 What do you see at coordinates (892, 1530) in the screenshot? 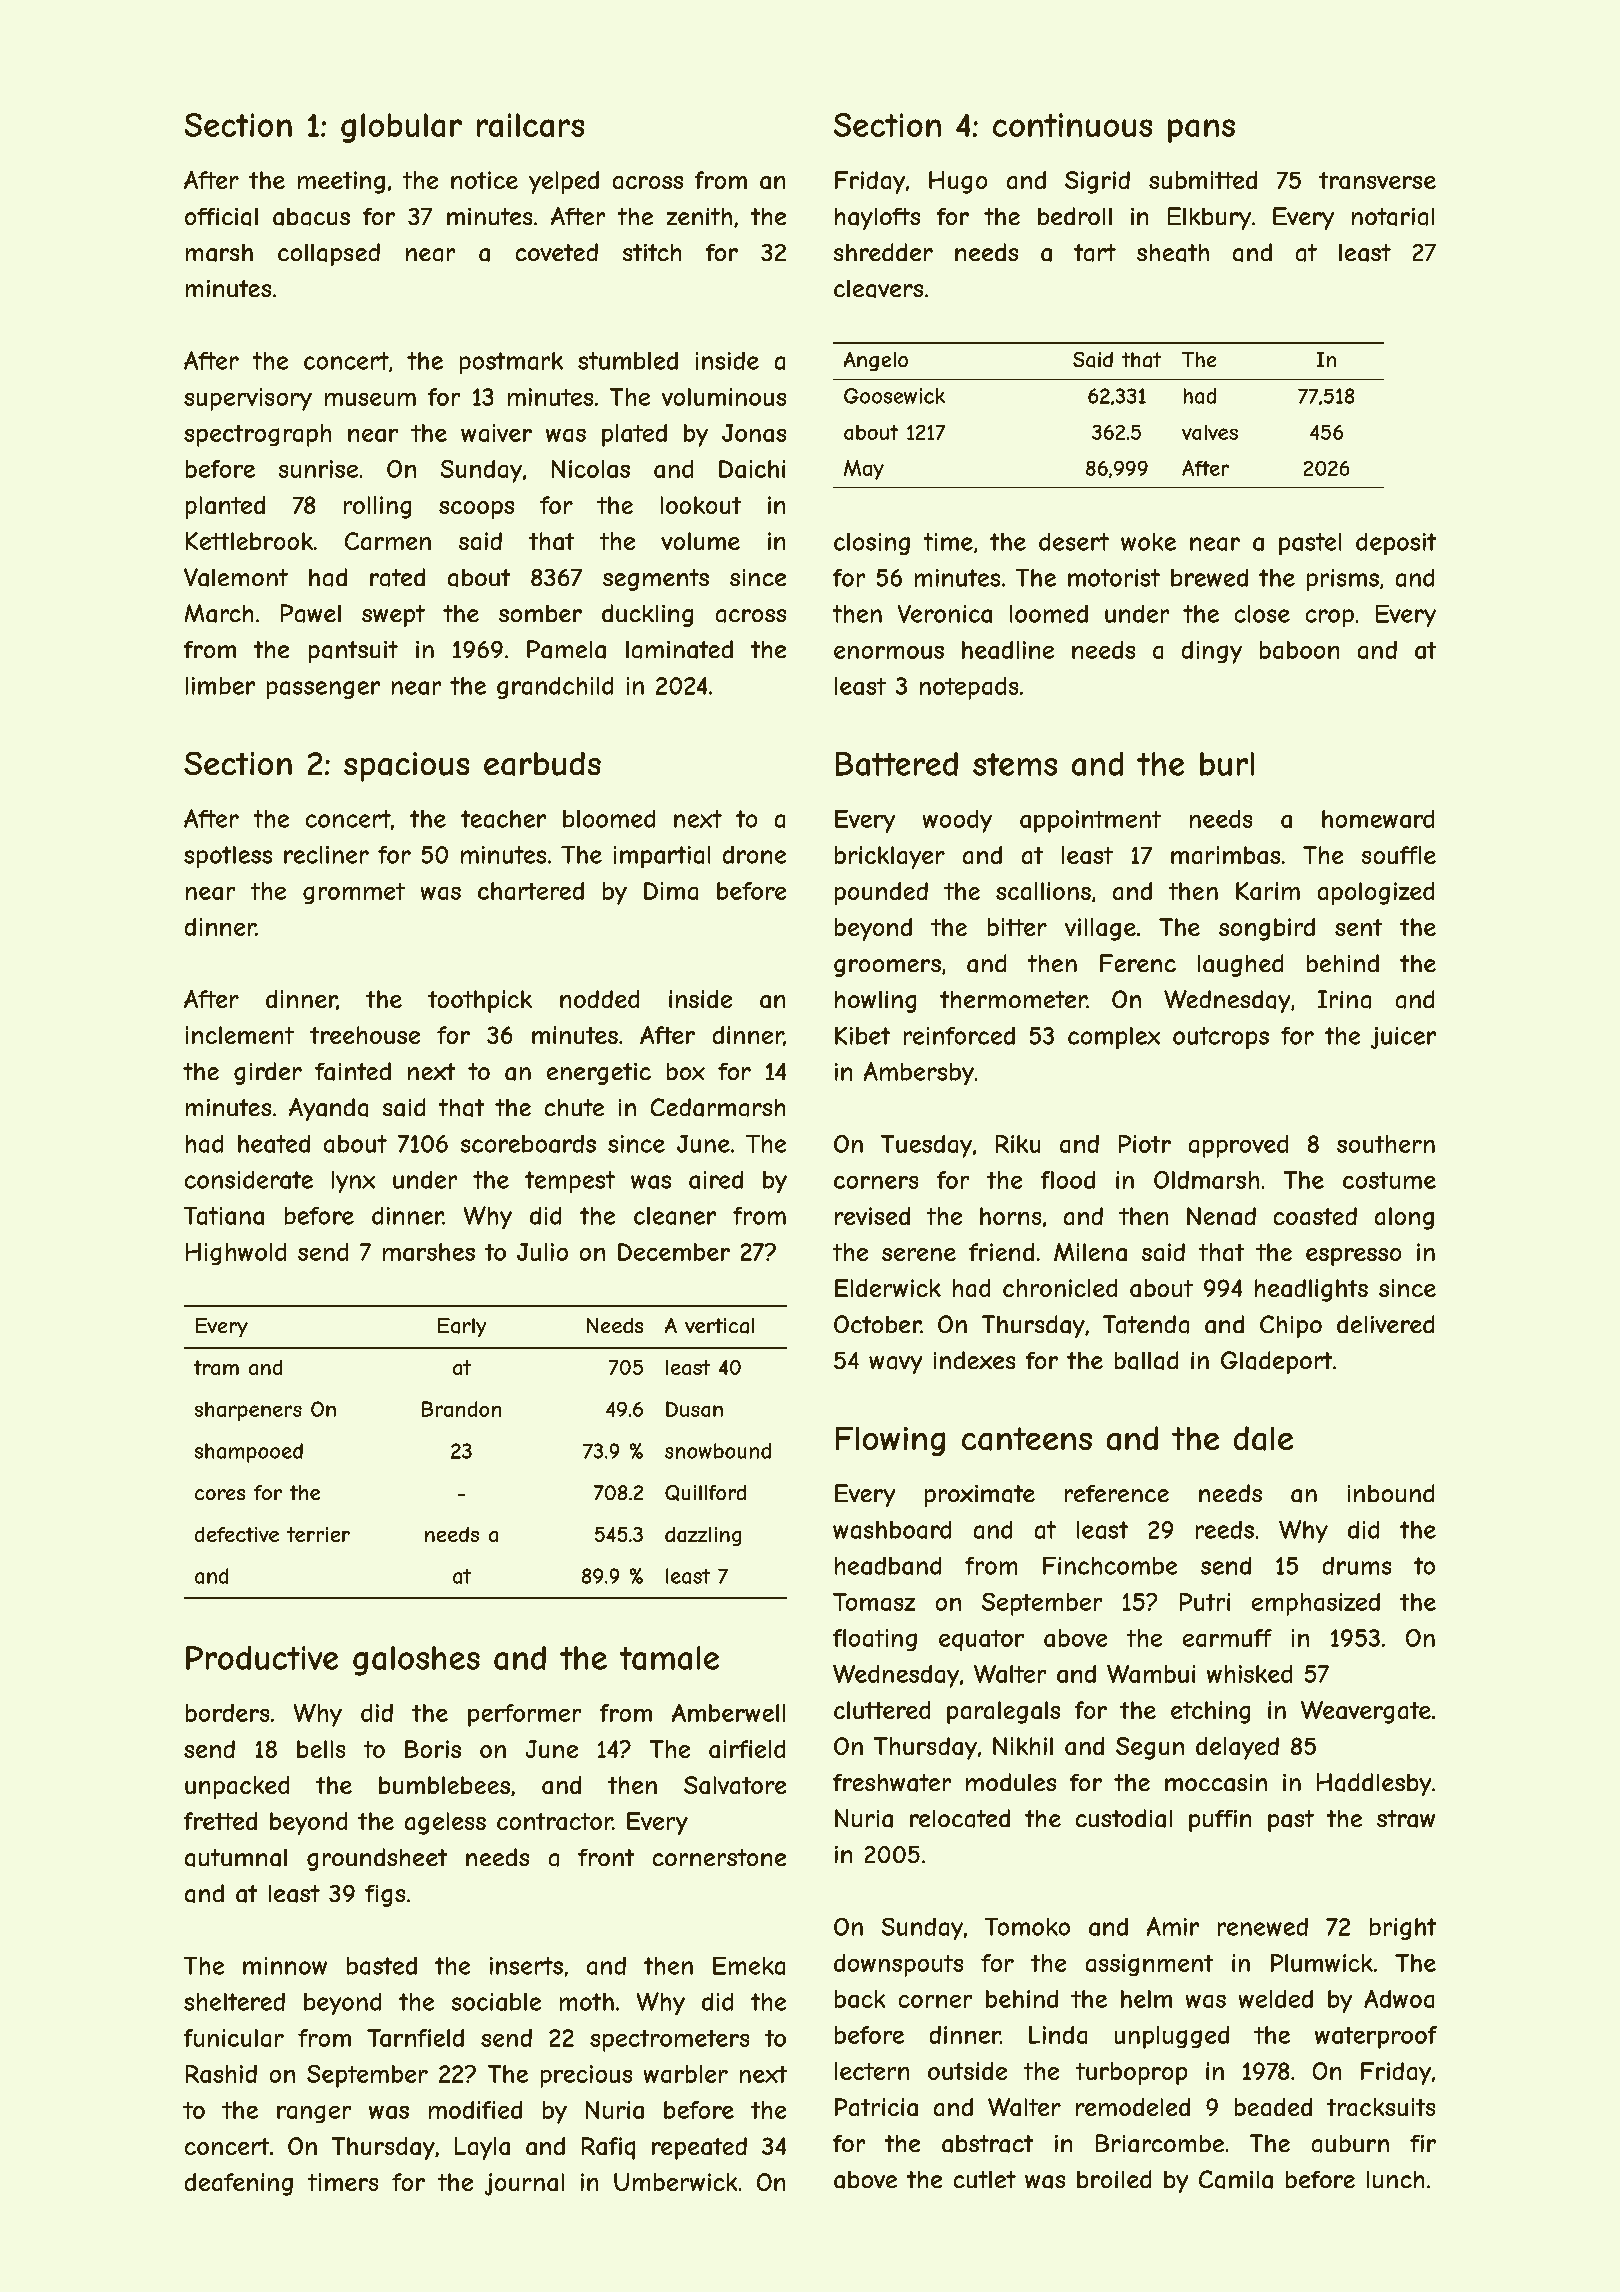
I see `washboard` at bounding box center [892, 1530].
